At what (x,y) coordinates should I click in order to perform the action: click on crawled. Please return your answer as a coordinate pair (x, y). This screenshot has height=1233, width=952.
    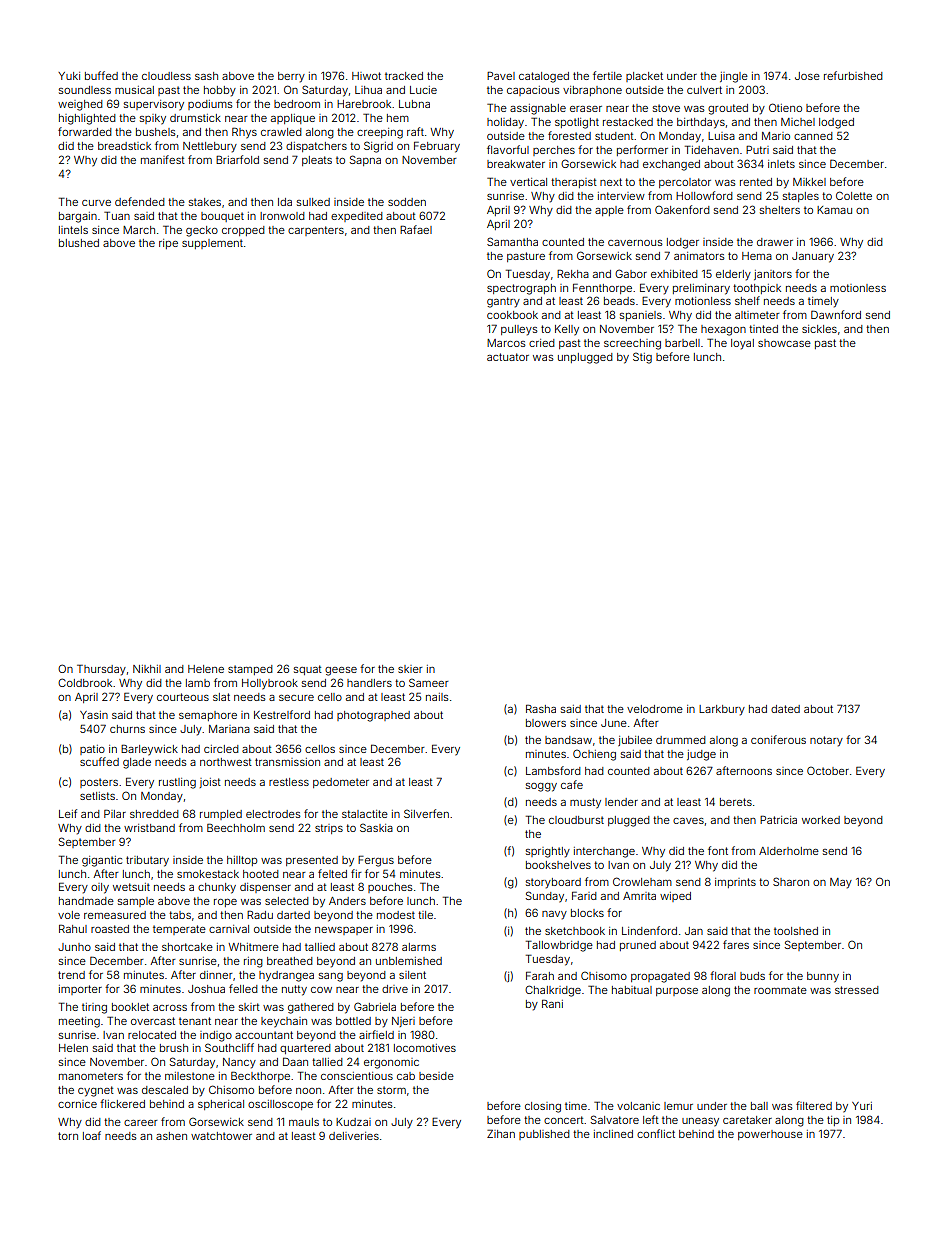
    Looking at the image, I should click on (281, 132).
